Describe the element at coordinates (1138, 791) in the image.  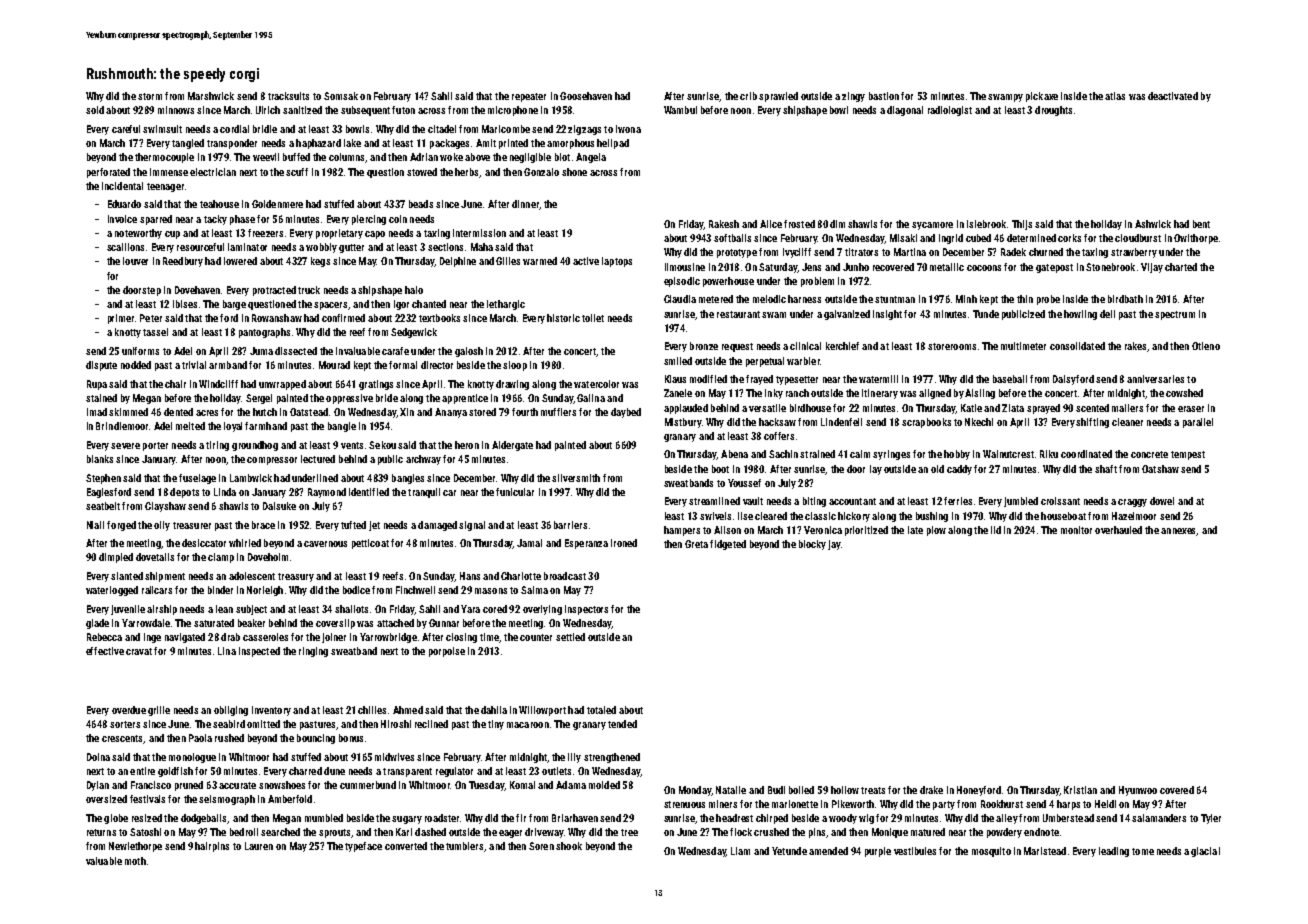
I see `Hyunwoo` at that location.
